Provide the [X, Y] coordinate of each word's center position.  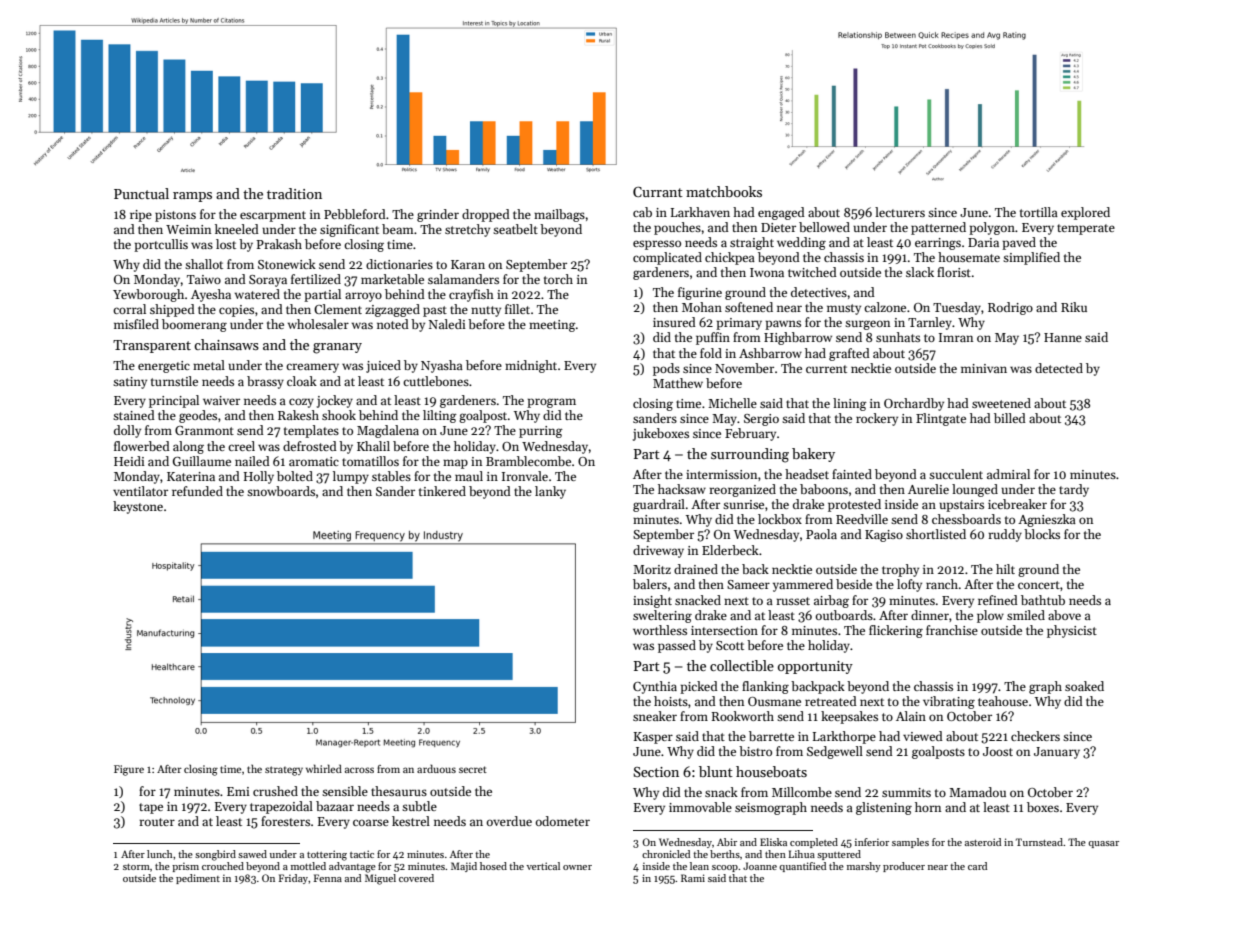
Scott [730, 645]
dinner [930, 615]
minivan [984, 368]
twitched [812, 272]
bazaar [335, 806]
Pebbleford [355, 214]
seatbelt [515, 229]
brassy [265, 382]
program [551, 403]
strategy [284, 771]
